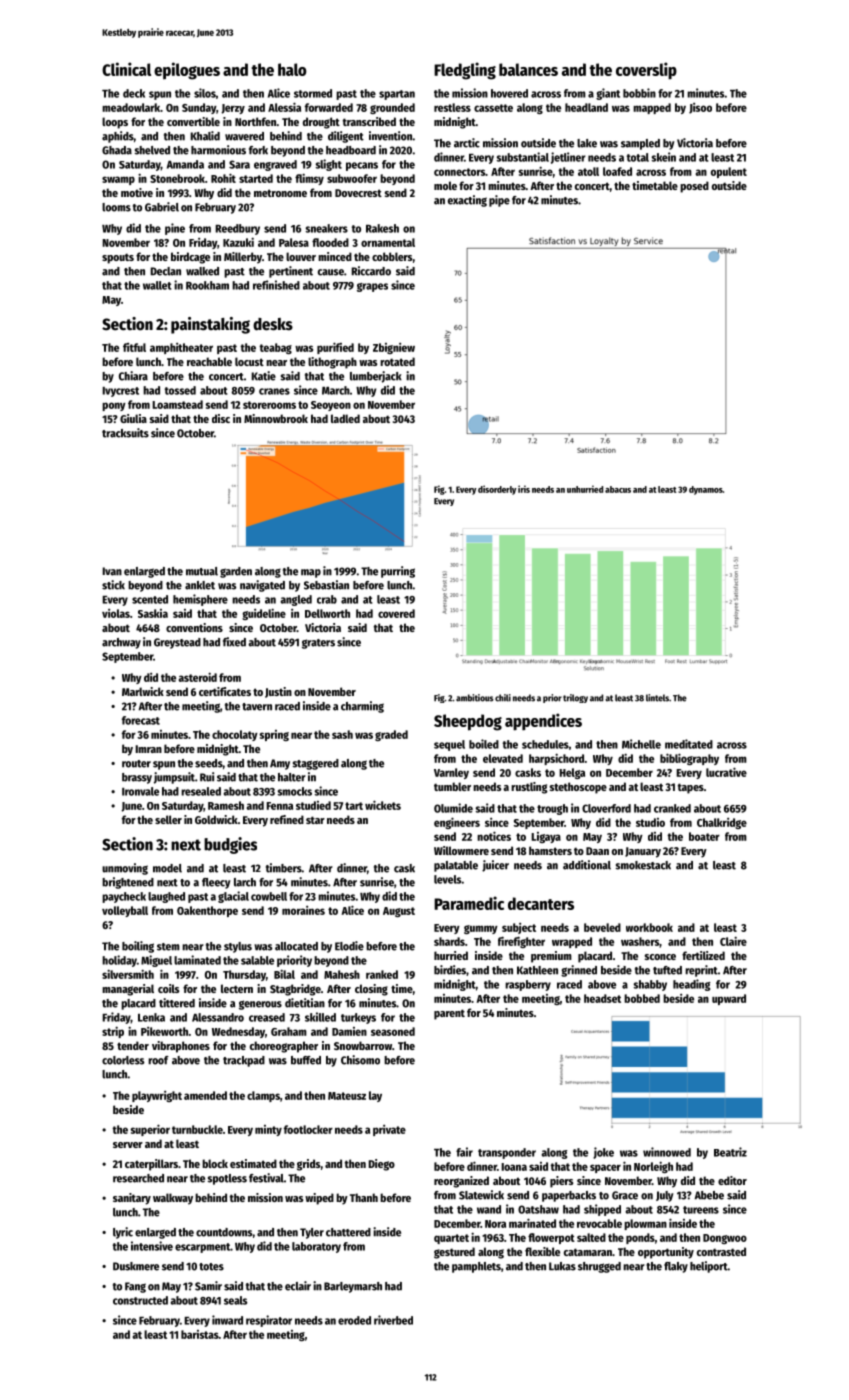 This page has width=849, height=1400. Describe the element at coordinates (284, 974) in the page. I see `Bilal` at that location.
